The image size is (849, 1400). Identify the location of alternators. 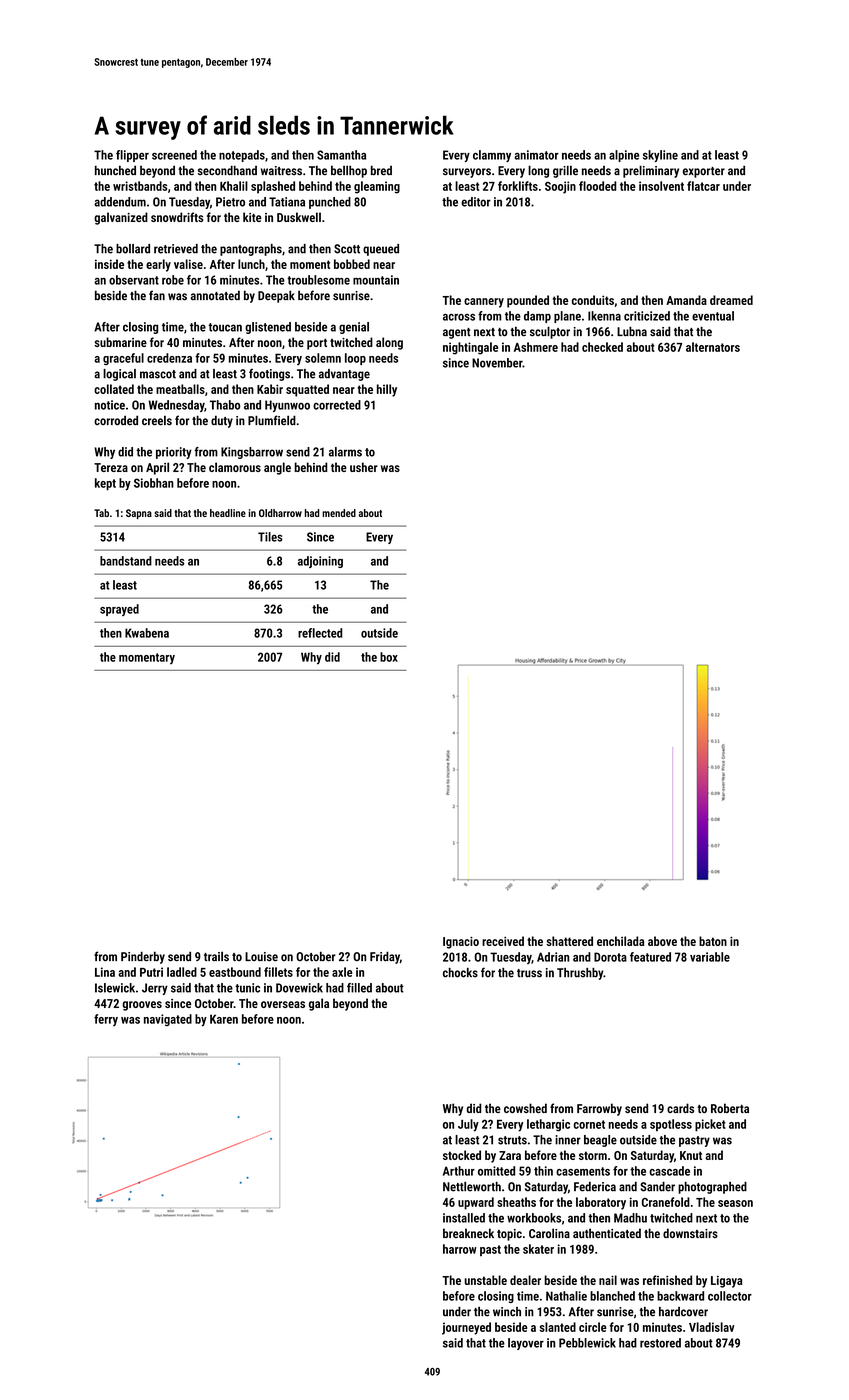
(713, 347).
